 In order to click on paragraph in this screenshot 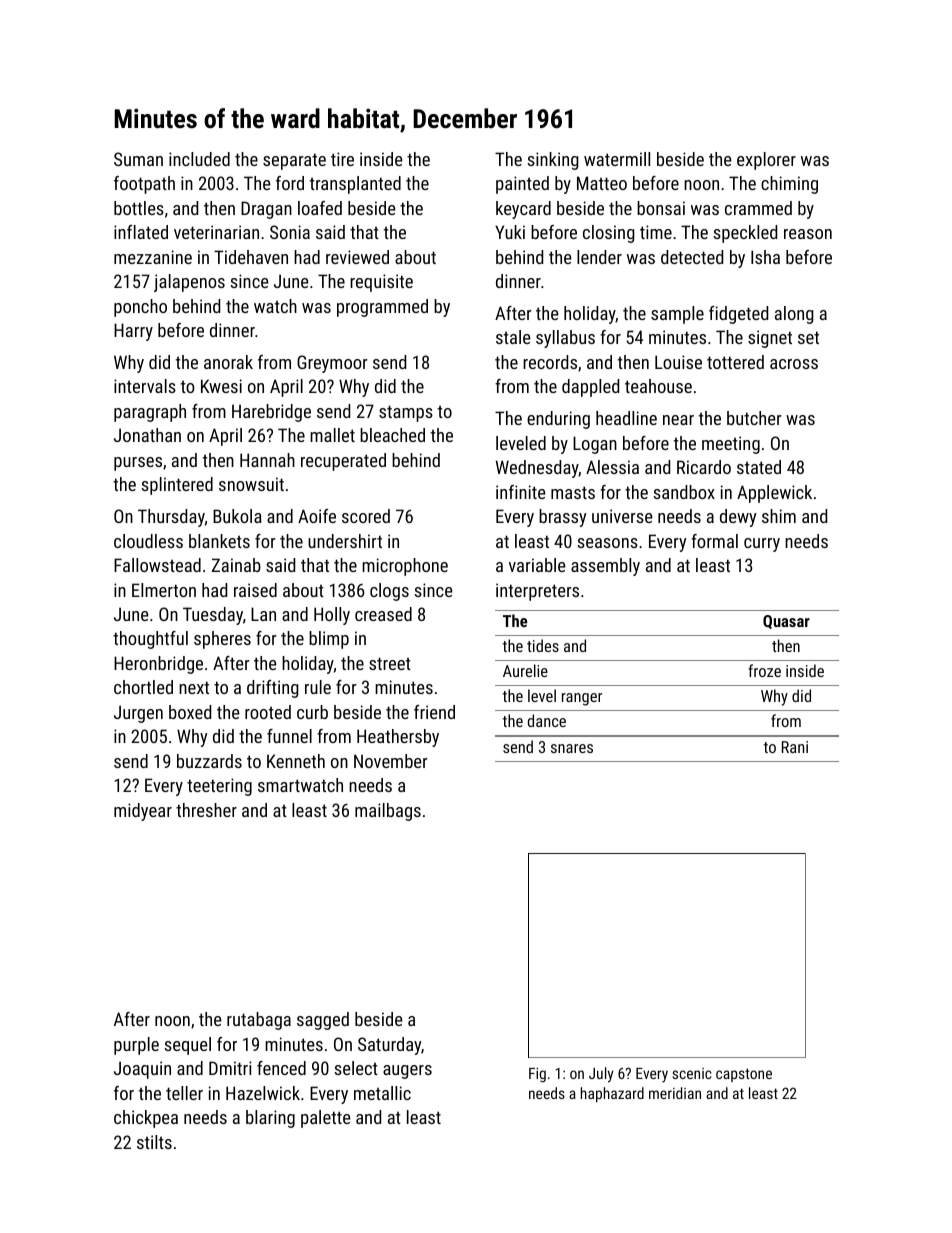, I will do `click(150, 413)`.
